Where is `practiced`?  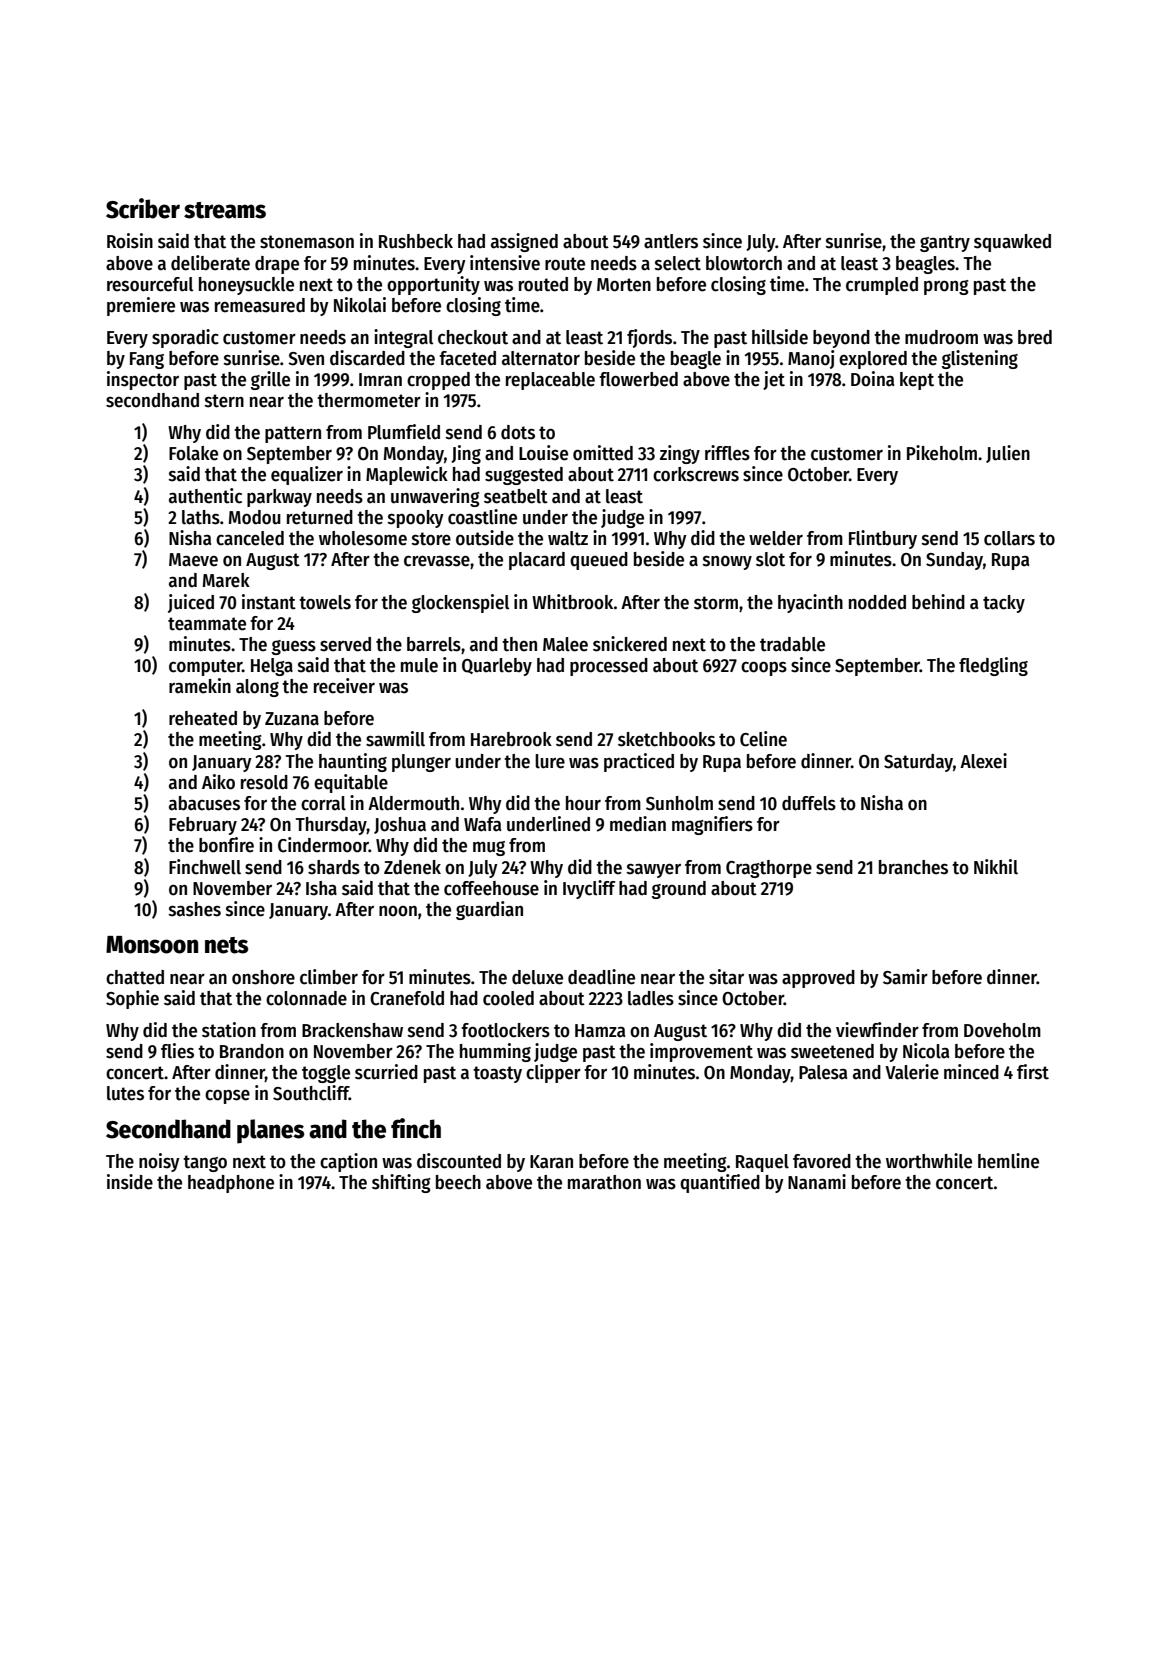
practiced is located at coordinates (639, 762).
